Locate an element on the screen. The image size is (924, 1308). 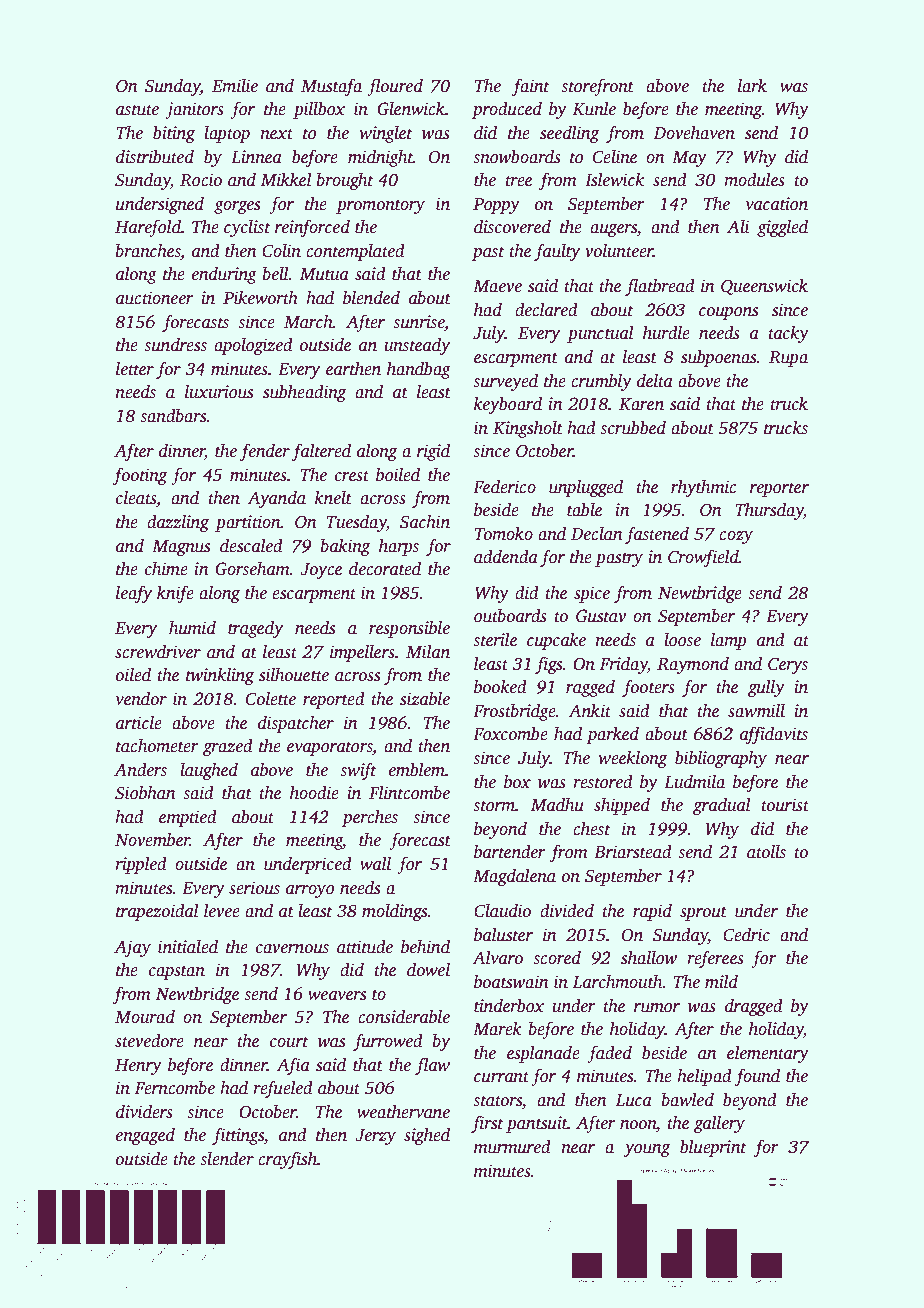
subpoenas is located at coordinates (718, 358).
